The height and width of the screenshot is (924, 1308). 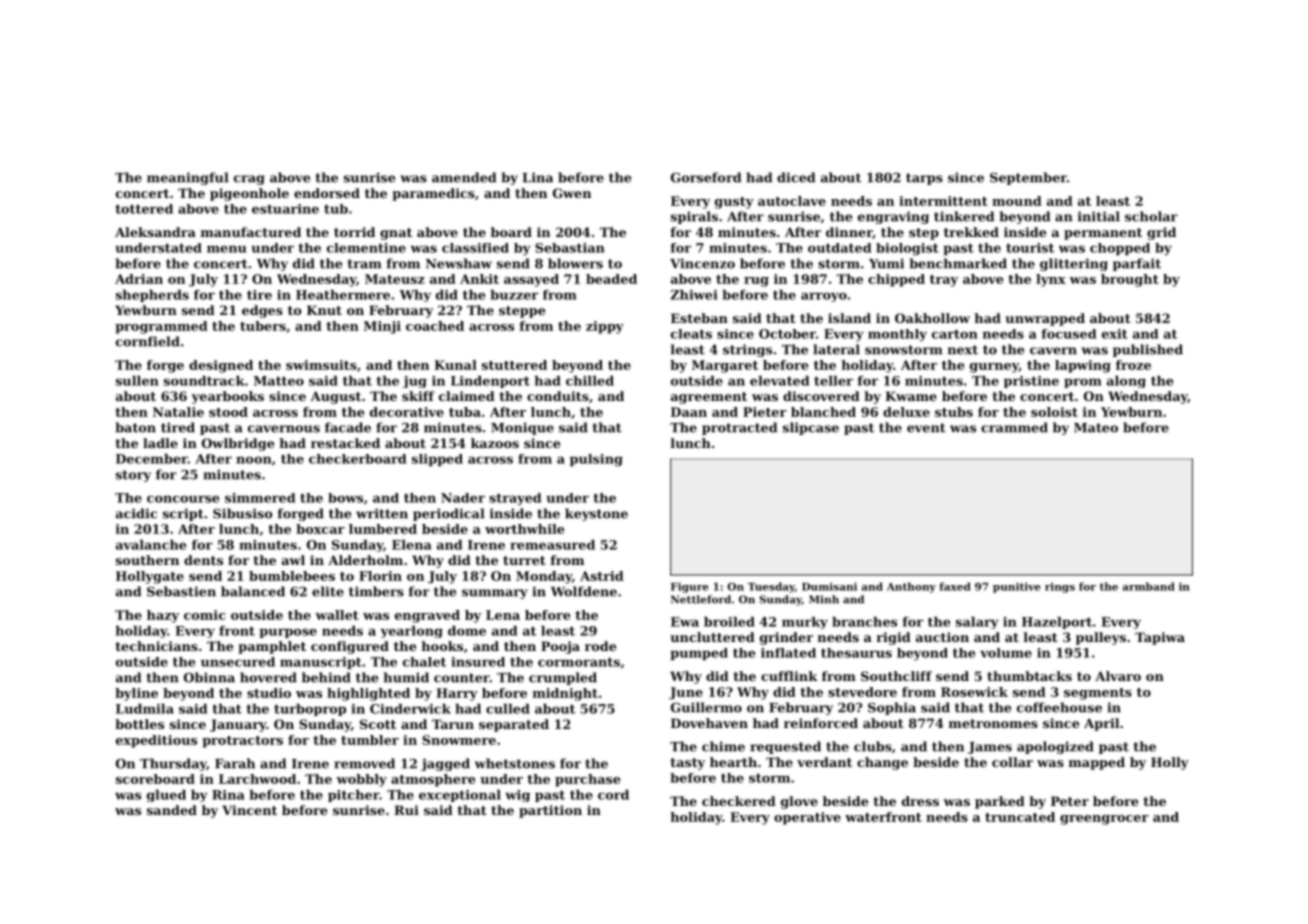 I want to click on cormorants, so click(x=579, y=662).
